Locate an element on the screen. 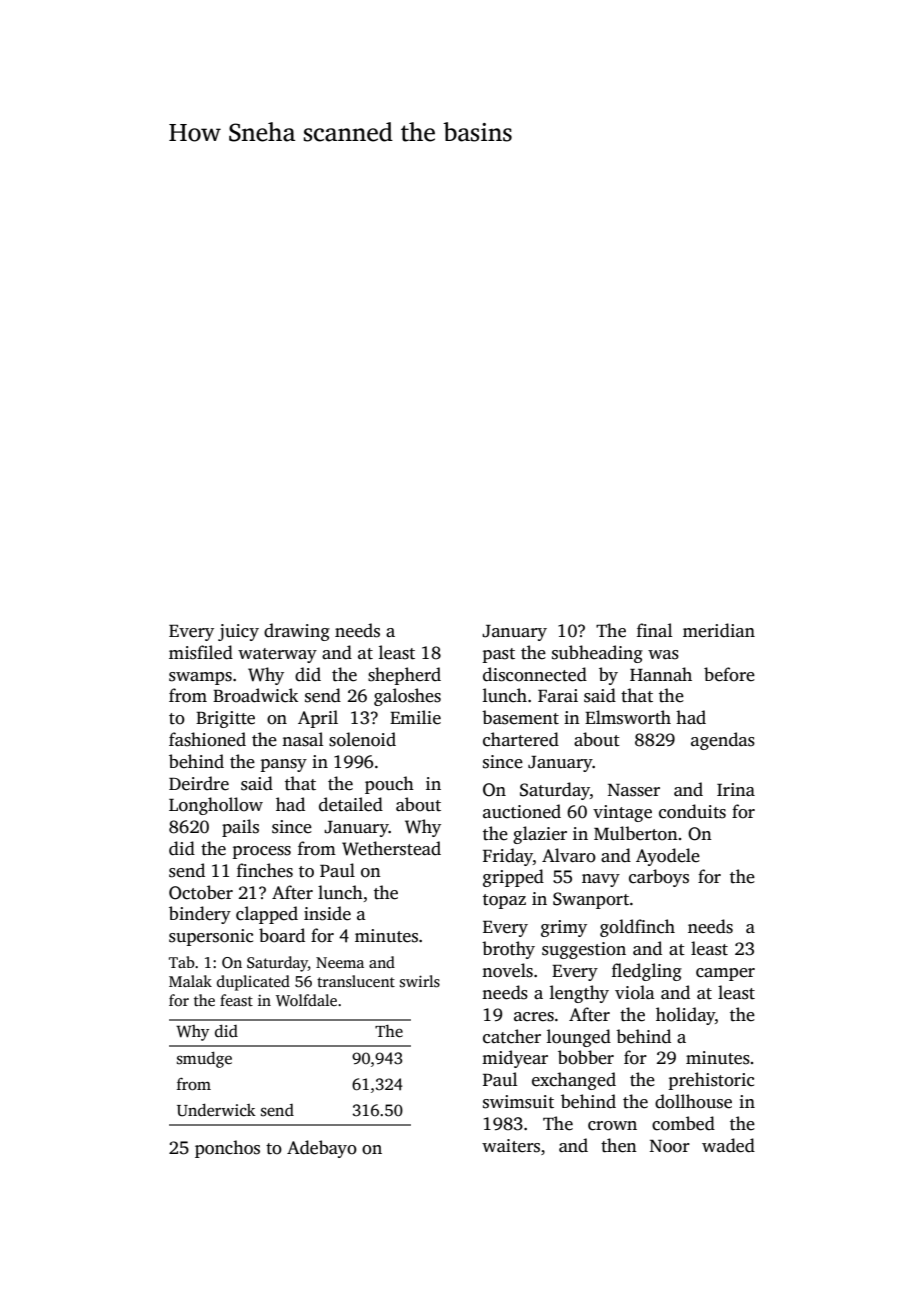 The height and width of the screenshot is (1311, 924). gripped is located at coordinates (513, 878).
